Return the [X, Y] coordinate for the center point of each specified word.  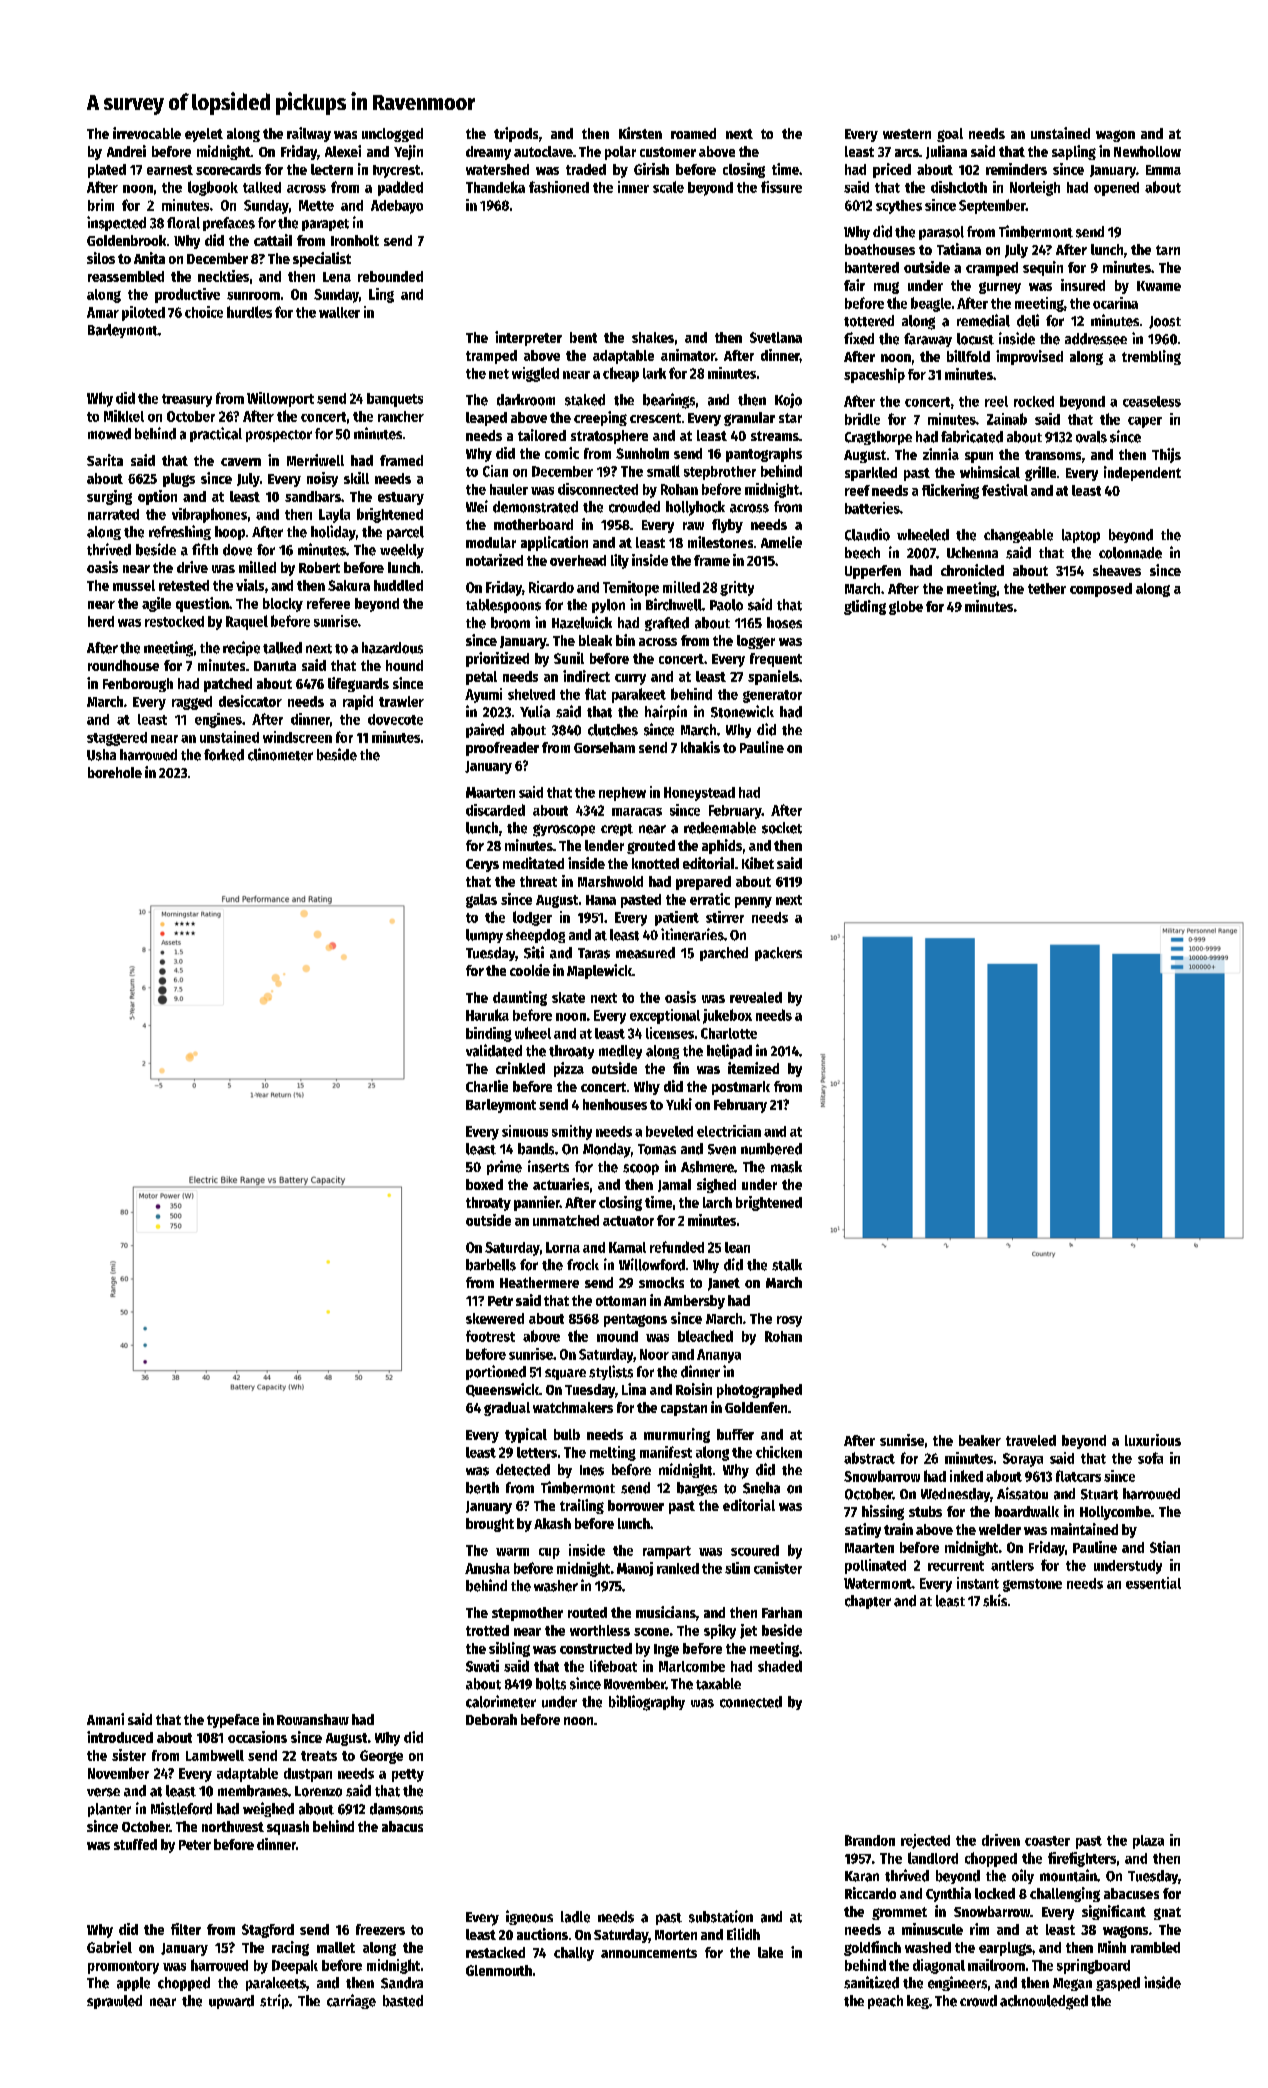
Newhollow [1147, 151]
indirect [586, 676]
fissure [781, 187]
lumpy [484, 936]
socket [782, 828]
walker [339, 312]
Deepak [295, 1967]
